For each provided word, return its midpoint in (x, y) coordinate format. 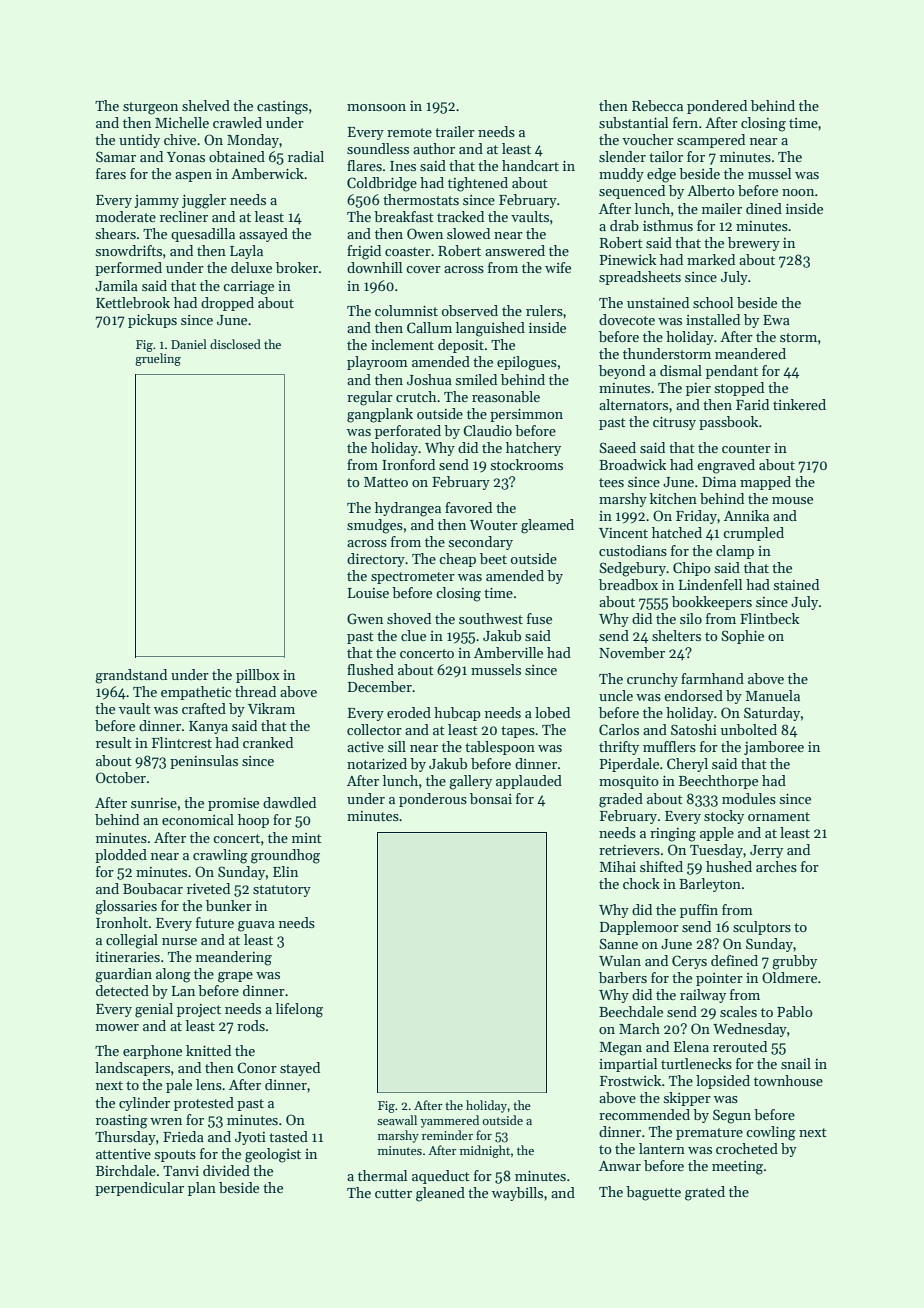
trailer (455, 131)
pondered (717, 107)
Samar (116, 156)
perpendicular (139, 1189)
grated (705, 1193)
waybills (517, 1194)
